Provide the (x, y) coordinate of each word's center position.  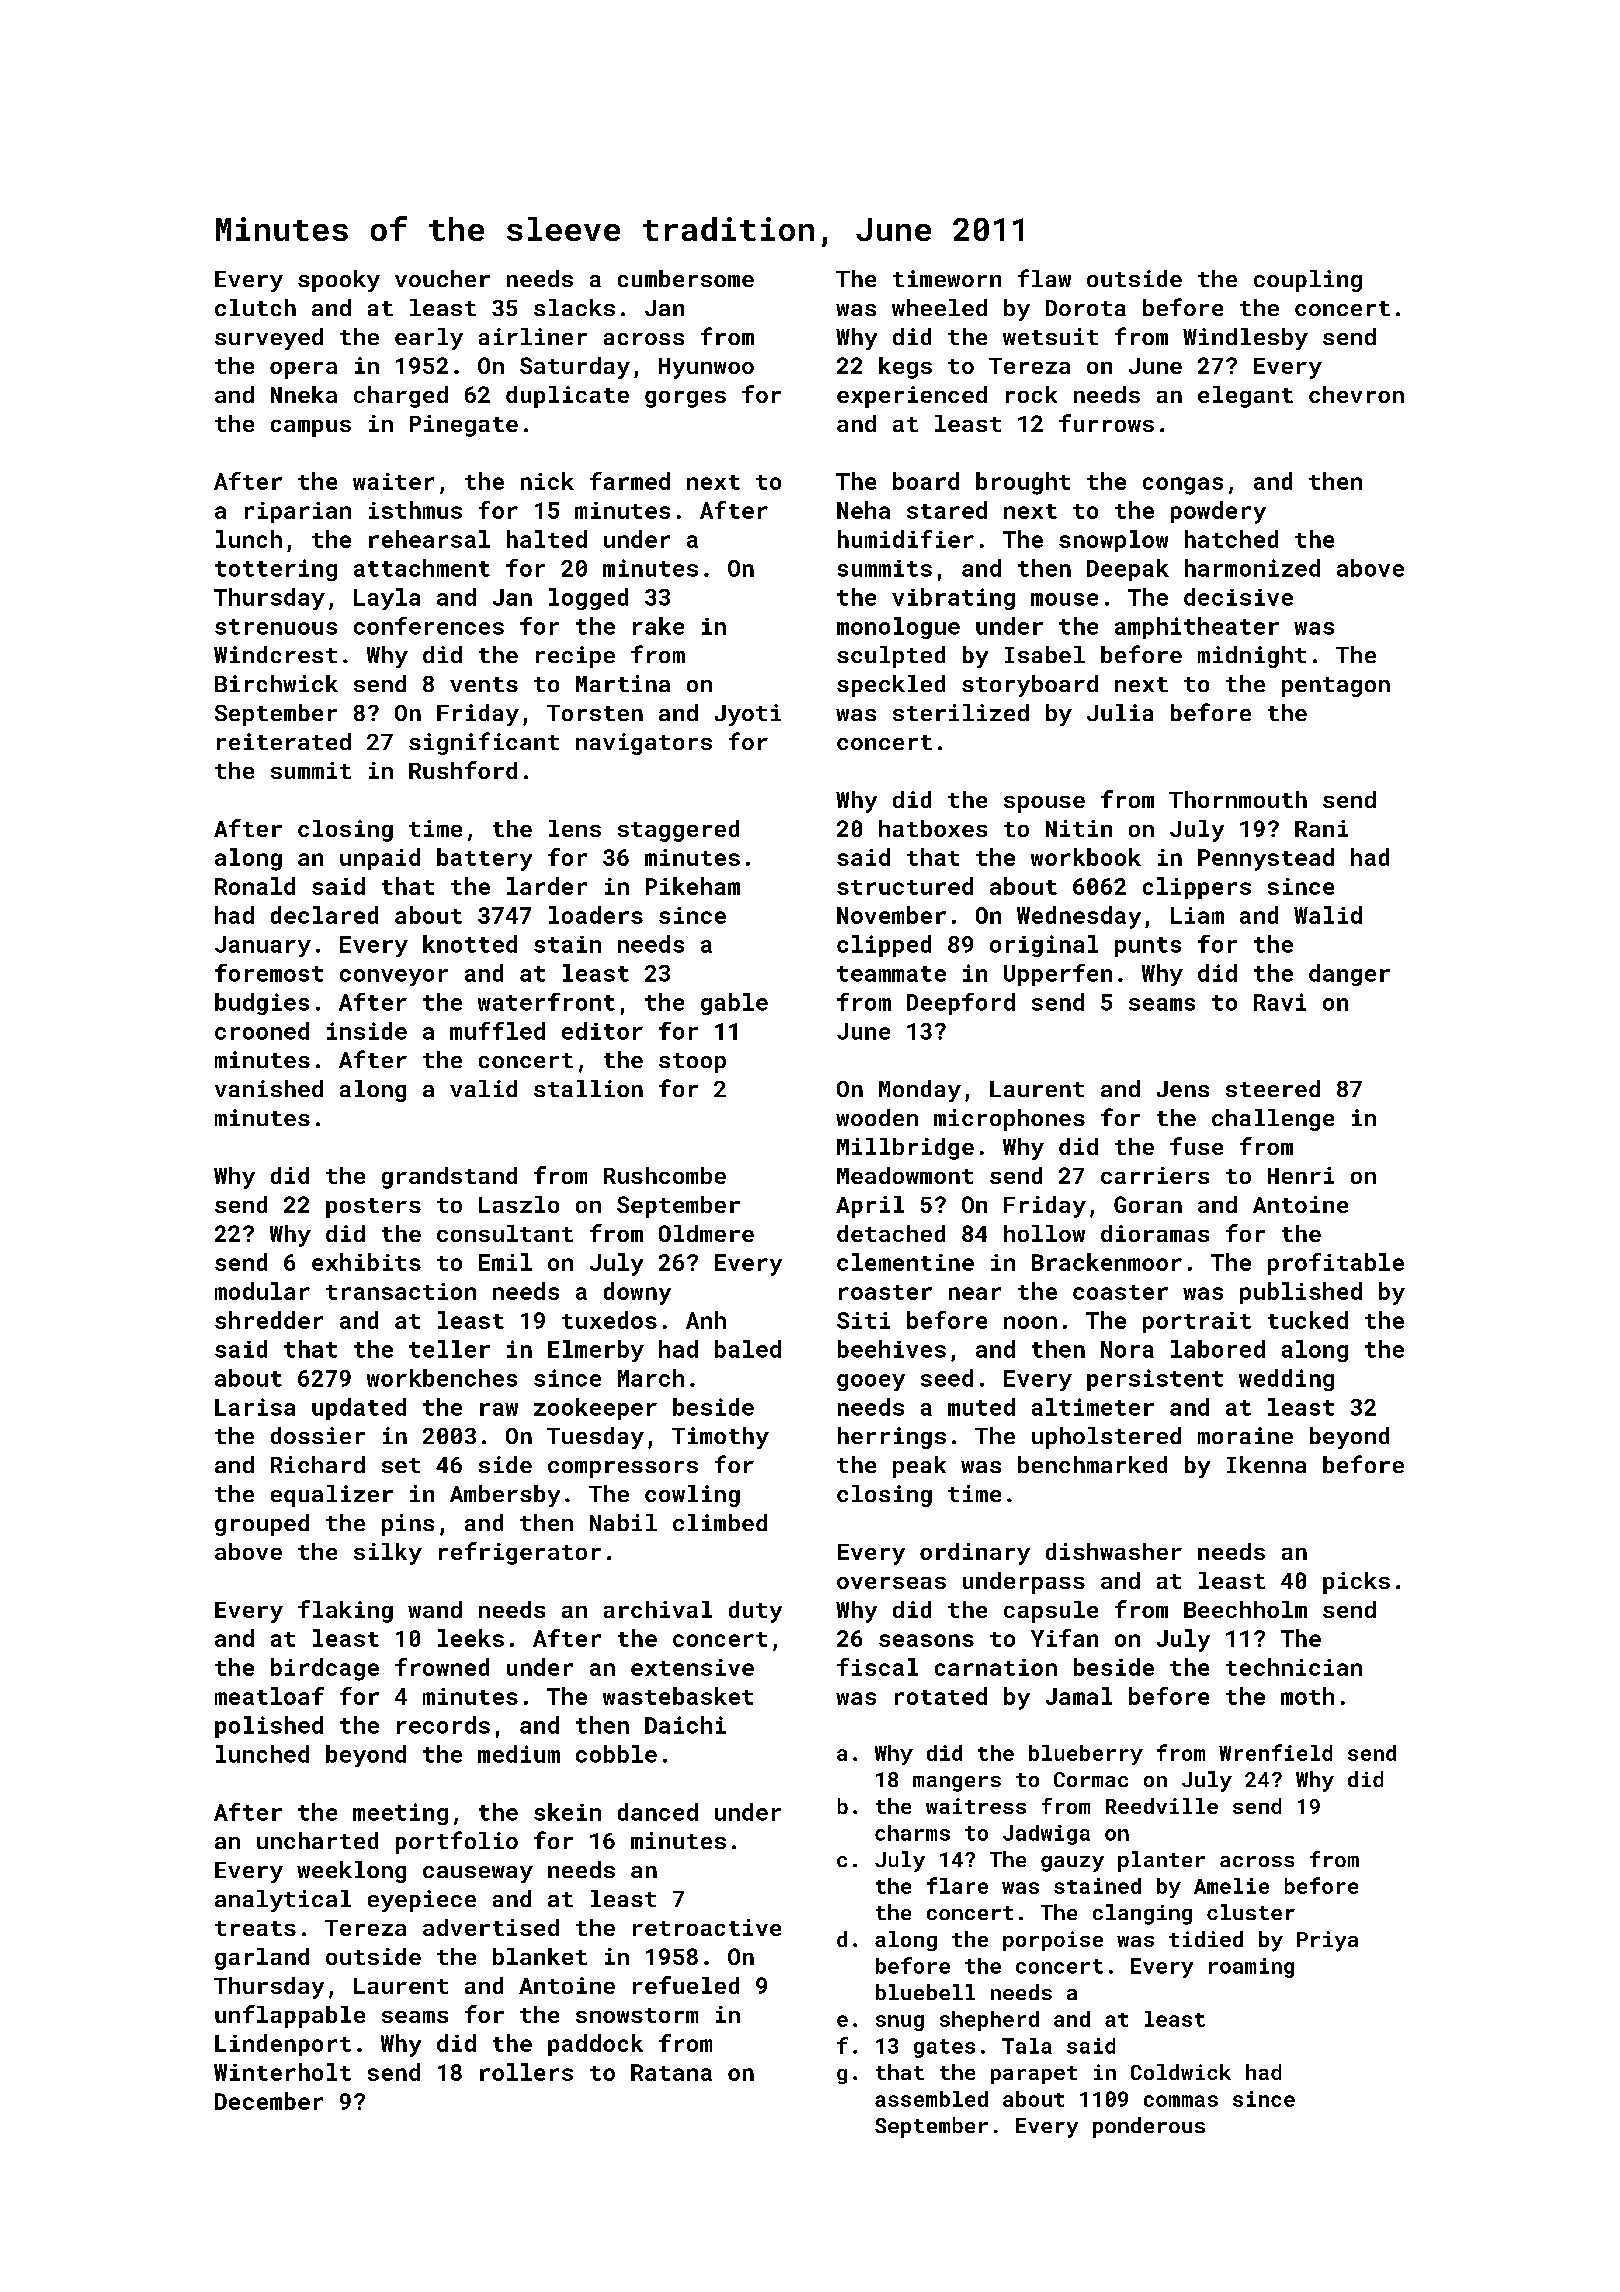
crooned (262, 1031)
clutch (255, 307)
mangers (957, 1784)
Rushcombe (665, 1175)
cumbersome (686, 278)
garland (262, 1959)
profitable (1336, 1264)
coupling (1308, 281)
